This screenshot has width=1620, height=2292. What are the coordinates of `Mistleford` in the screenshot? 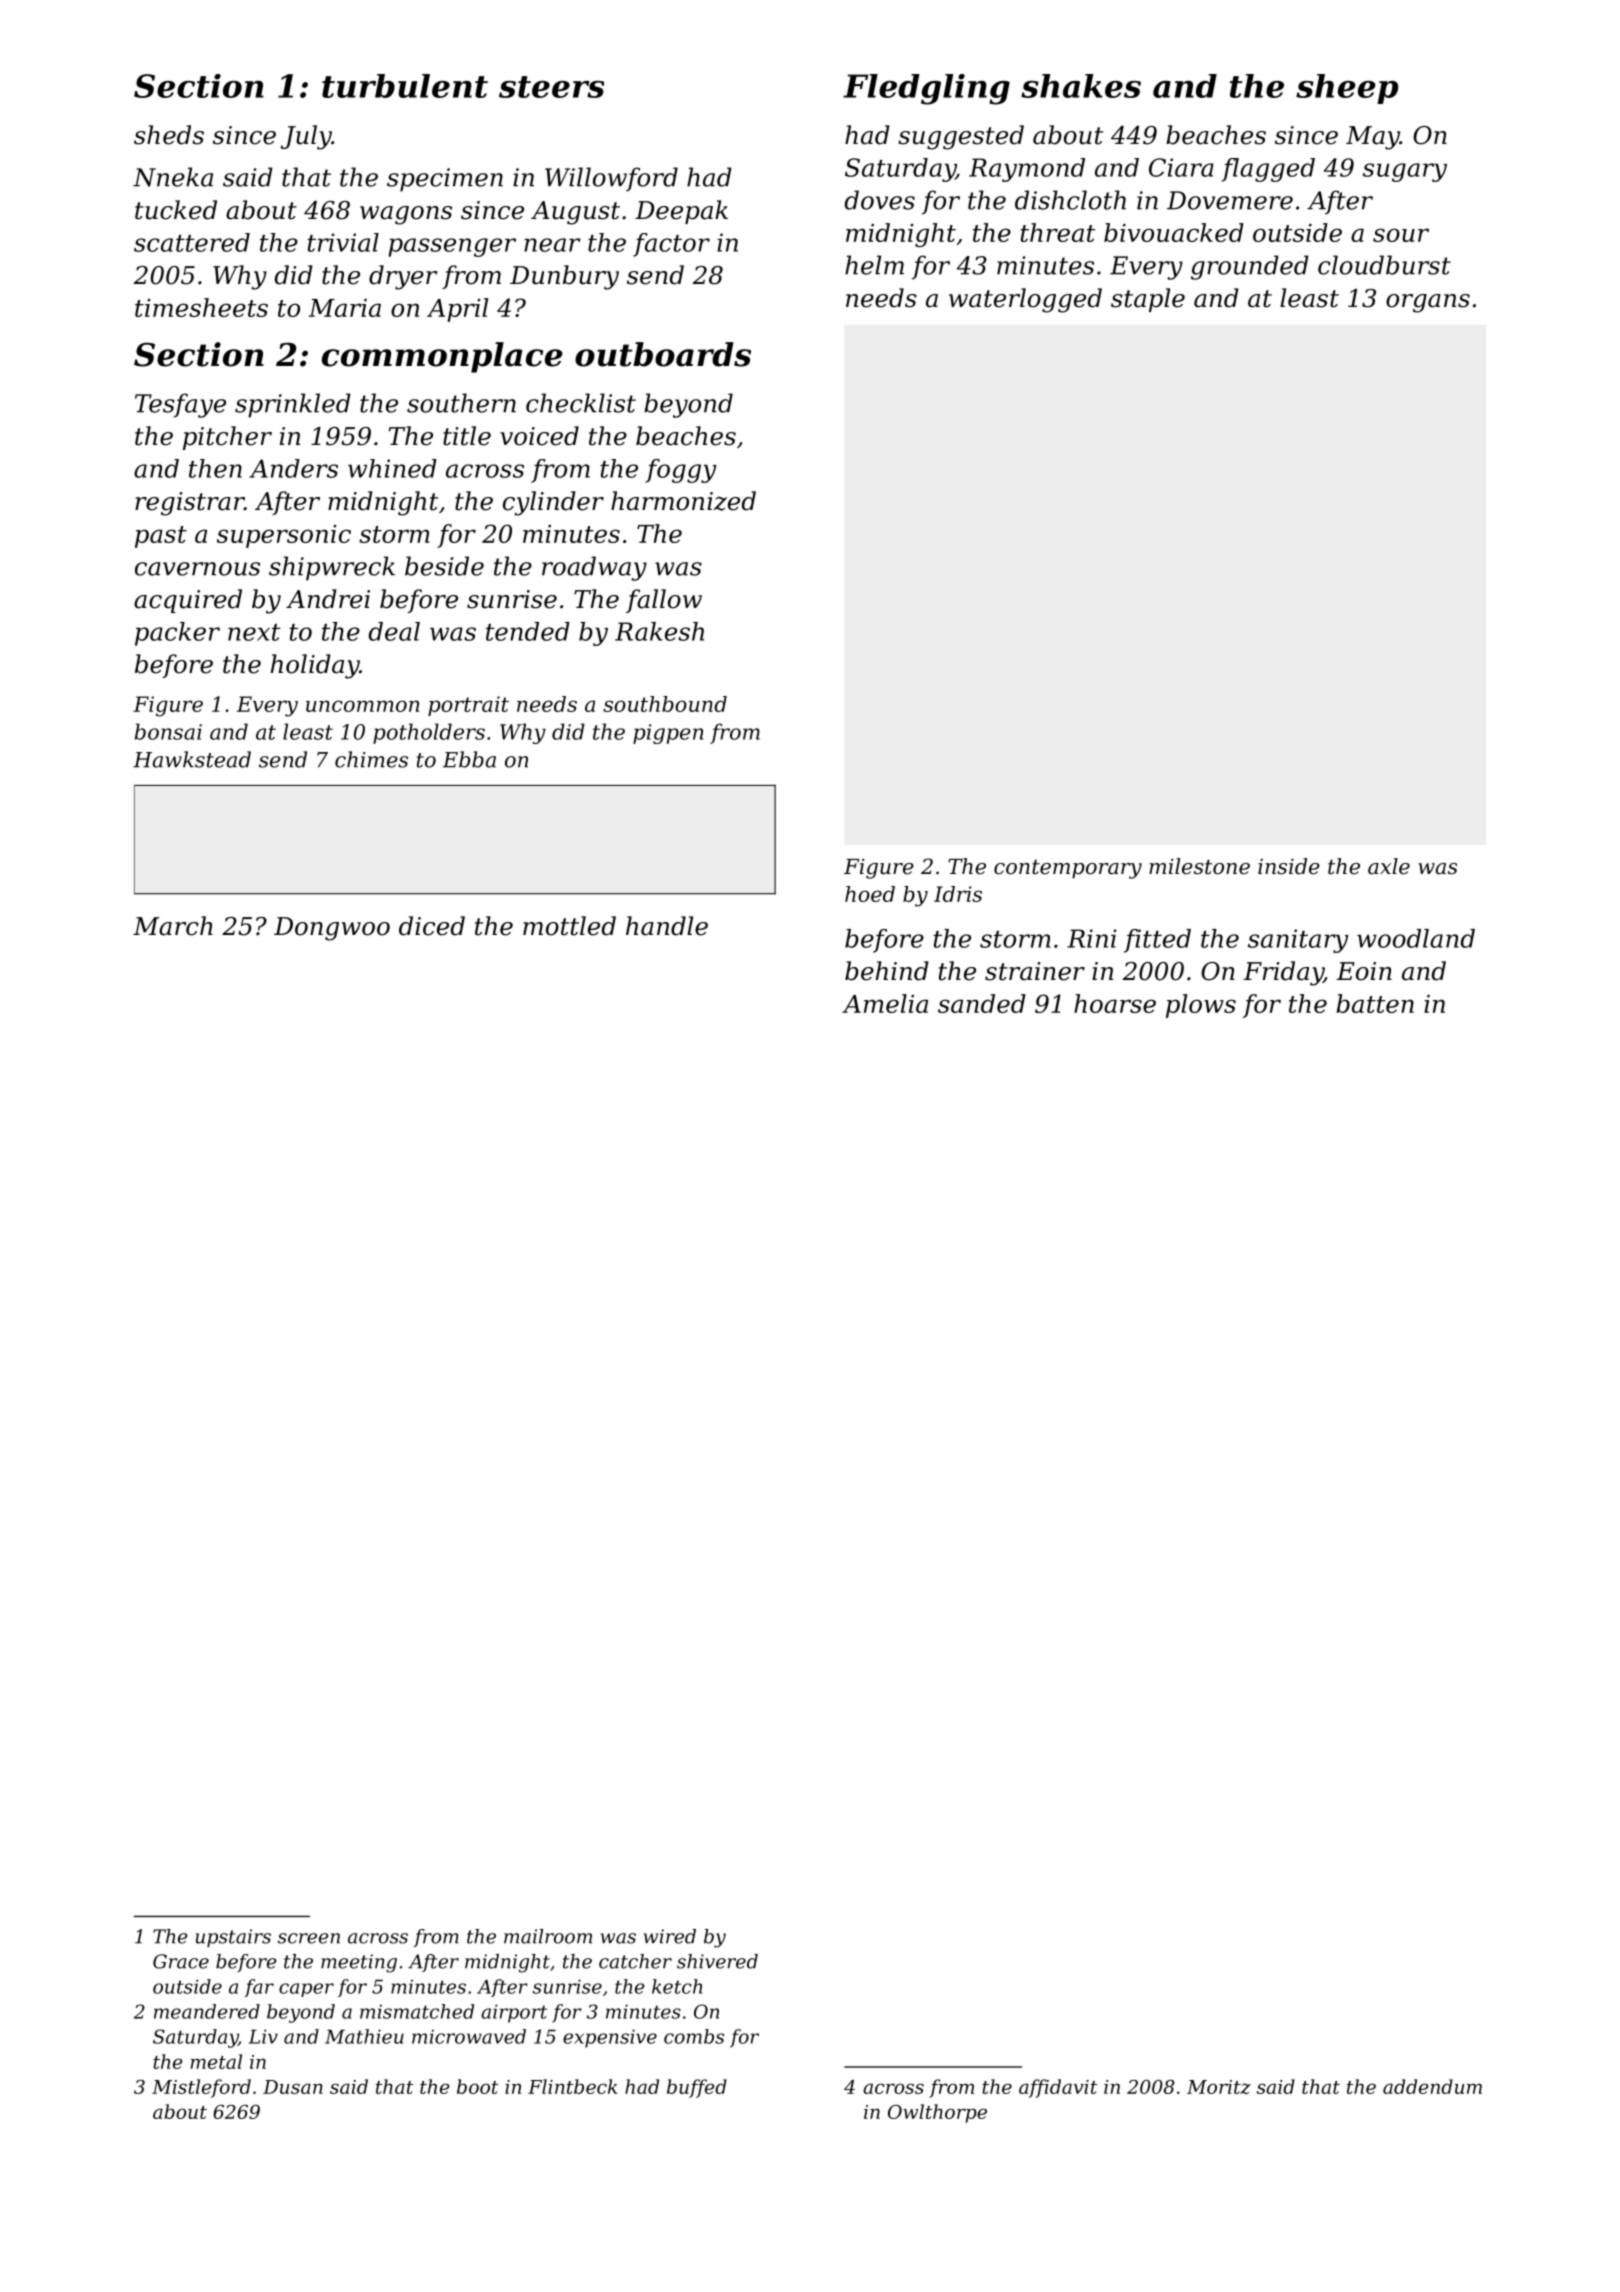 It's located at (201, 2088).
